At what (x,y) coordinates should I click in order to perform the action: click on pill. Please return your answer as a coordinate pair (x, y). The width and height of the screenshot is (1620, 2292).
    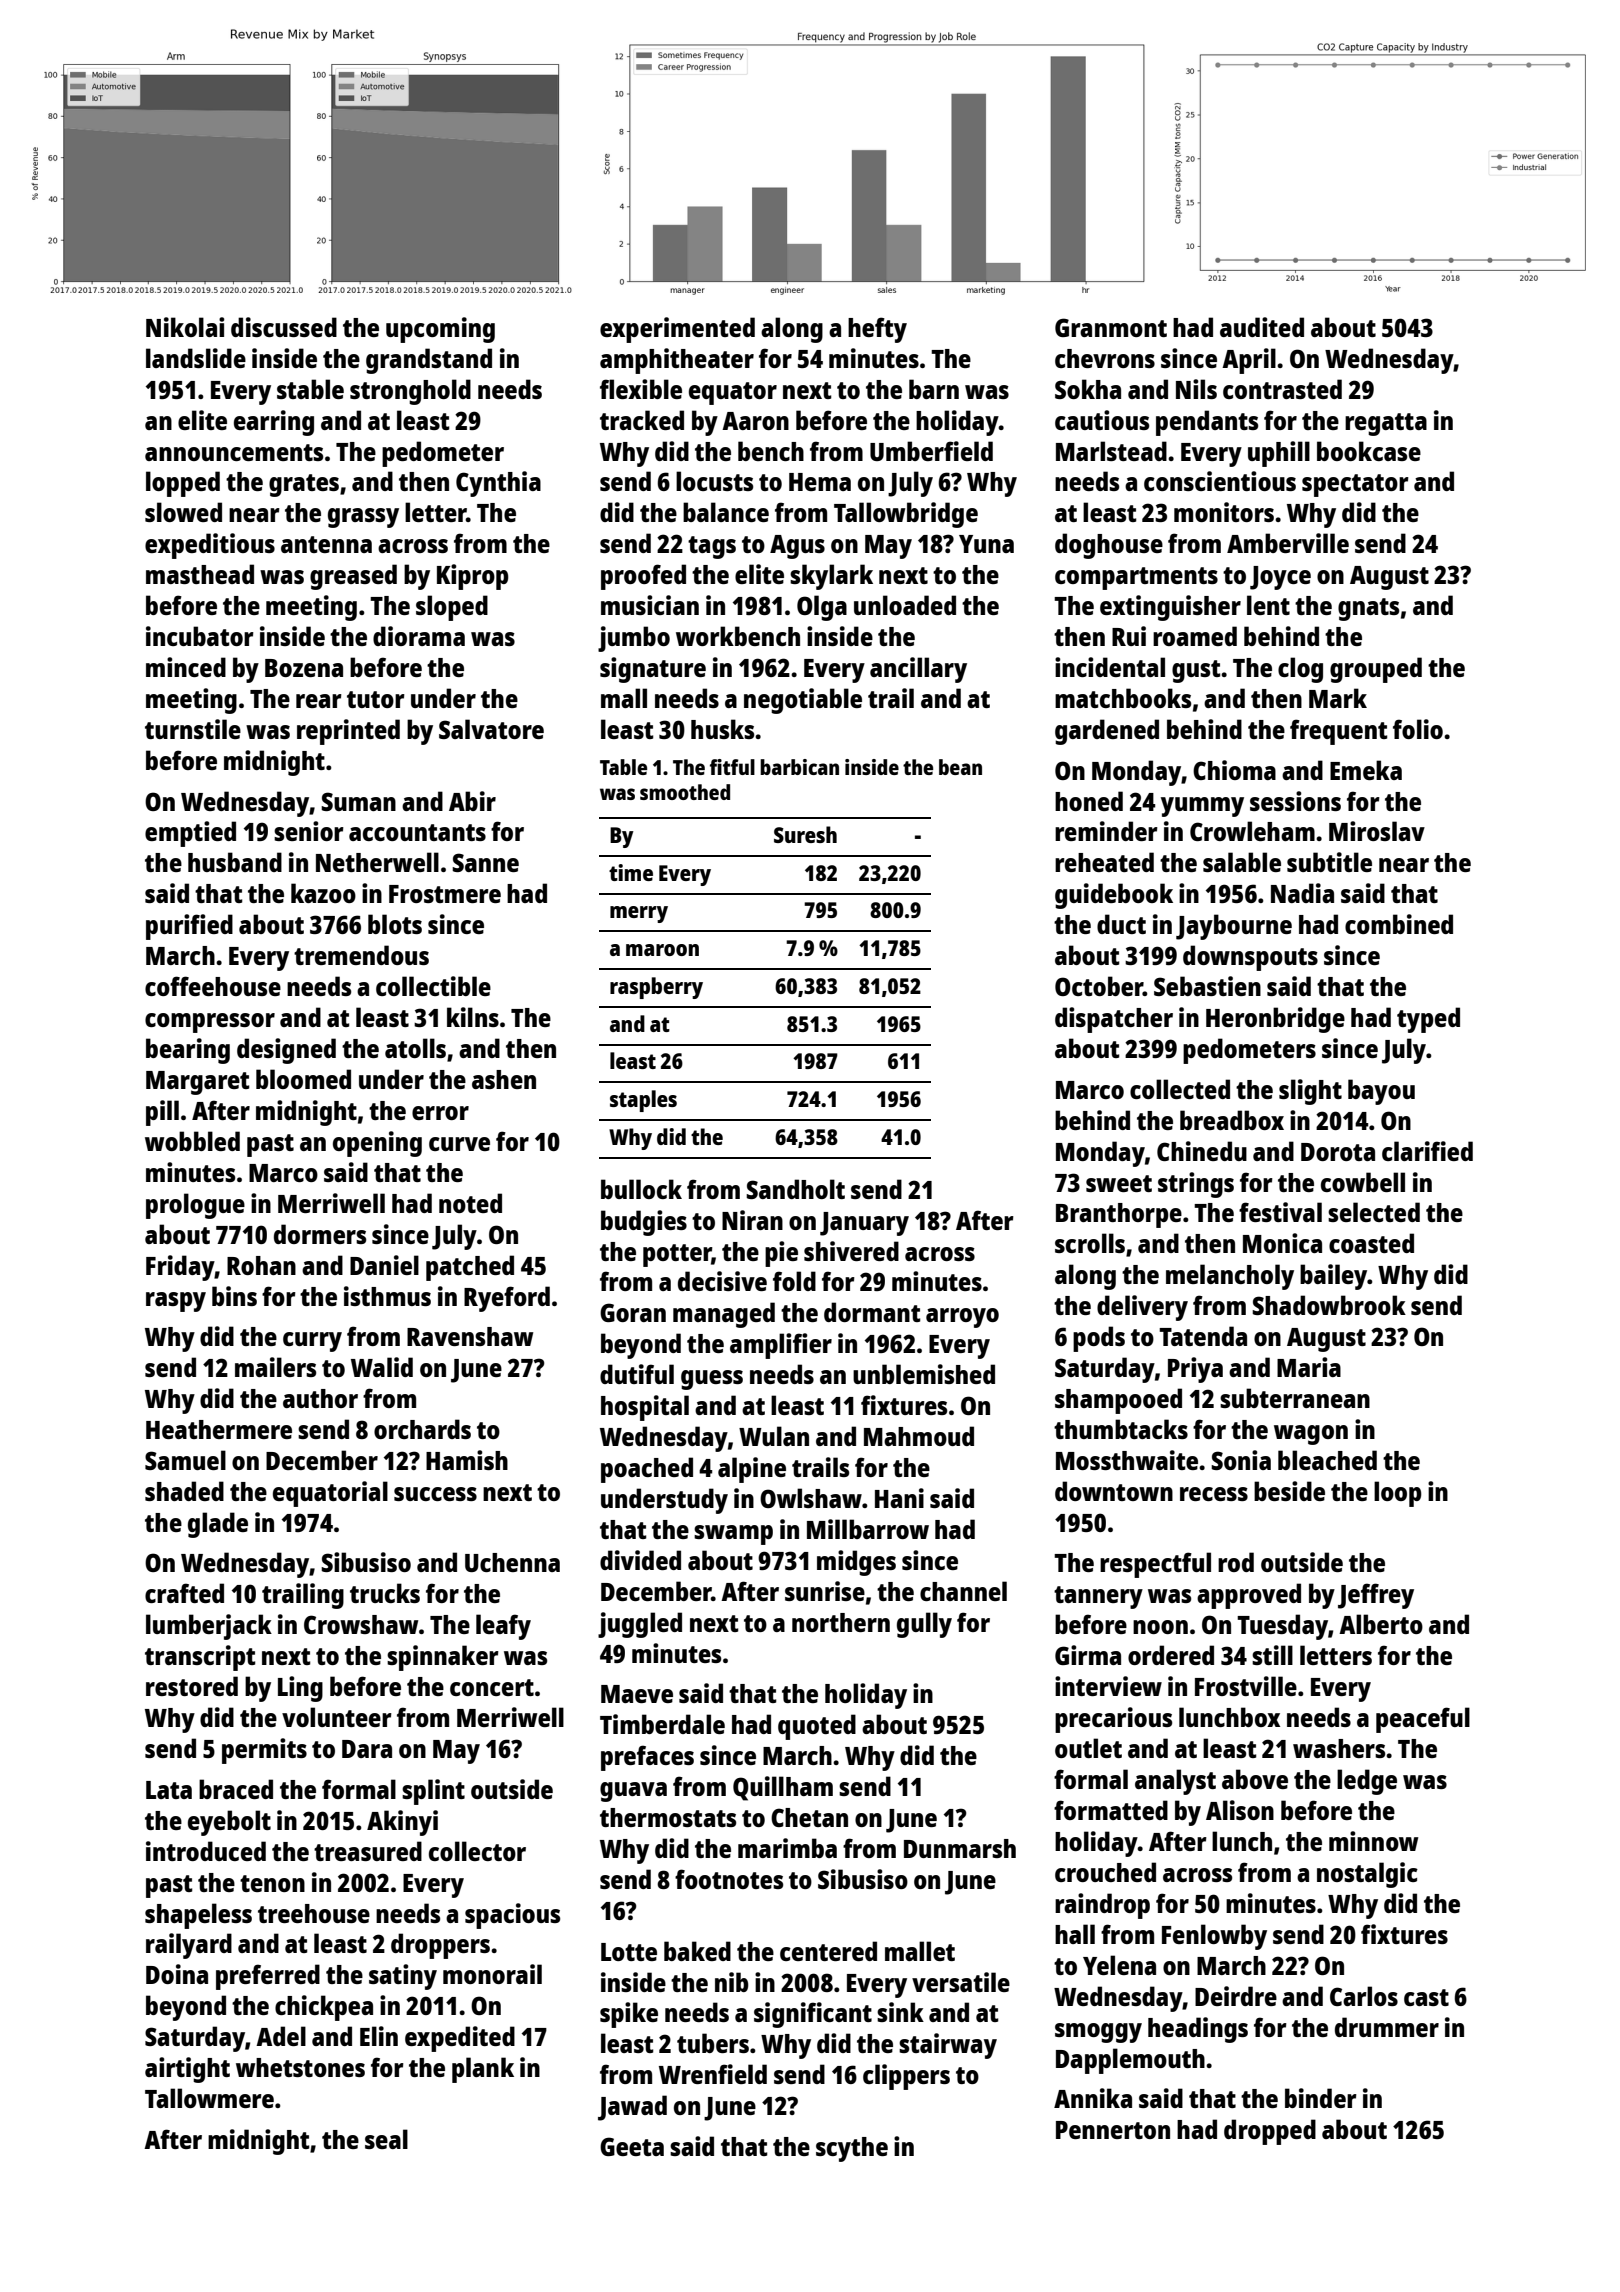
    Looking at the image, I should click on (162, 1113).
